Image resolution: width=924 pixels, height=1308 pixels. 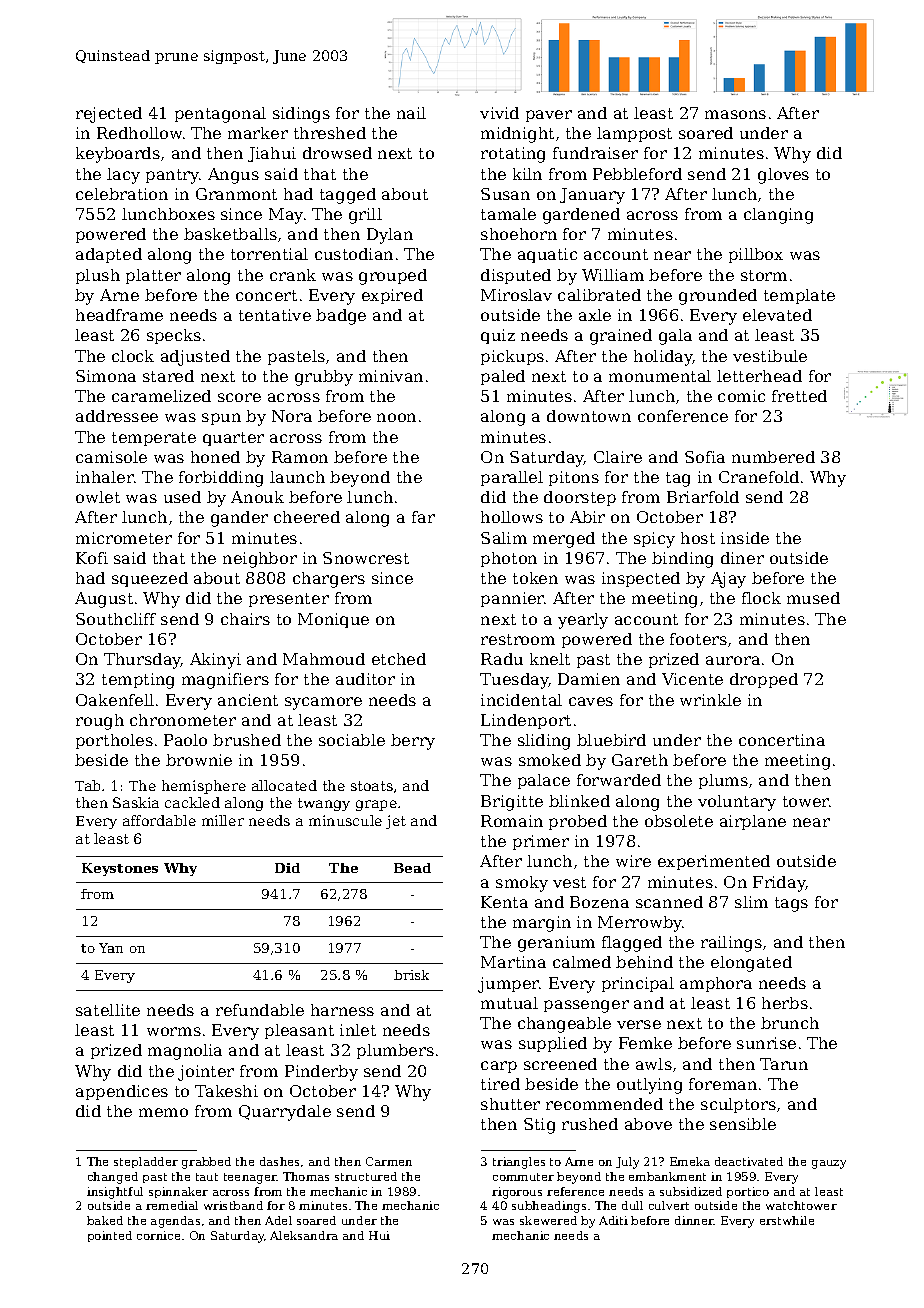 I want to click on amphora, so click(x=716, y=984).
